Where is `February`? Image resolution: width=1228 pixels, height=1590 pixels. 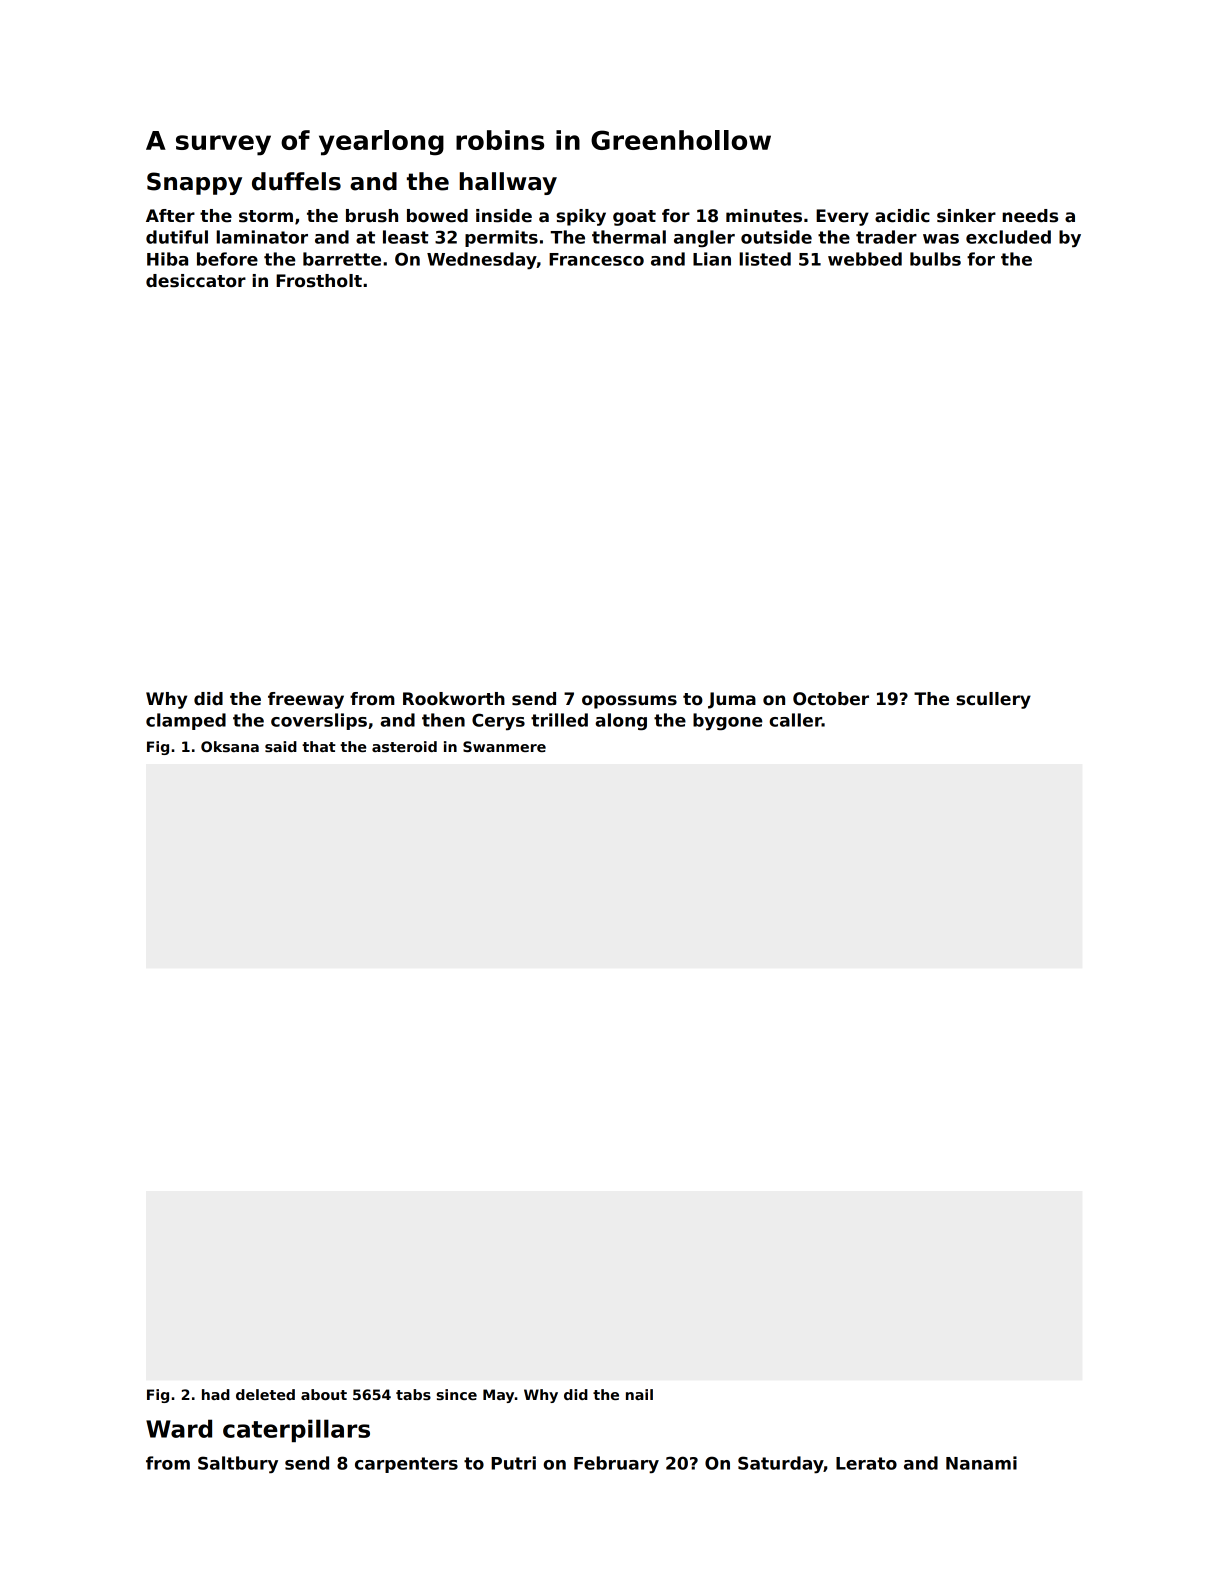 February is located at coordinates (616, 1465).
